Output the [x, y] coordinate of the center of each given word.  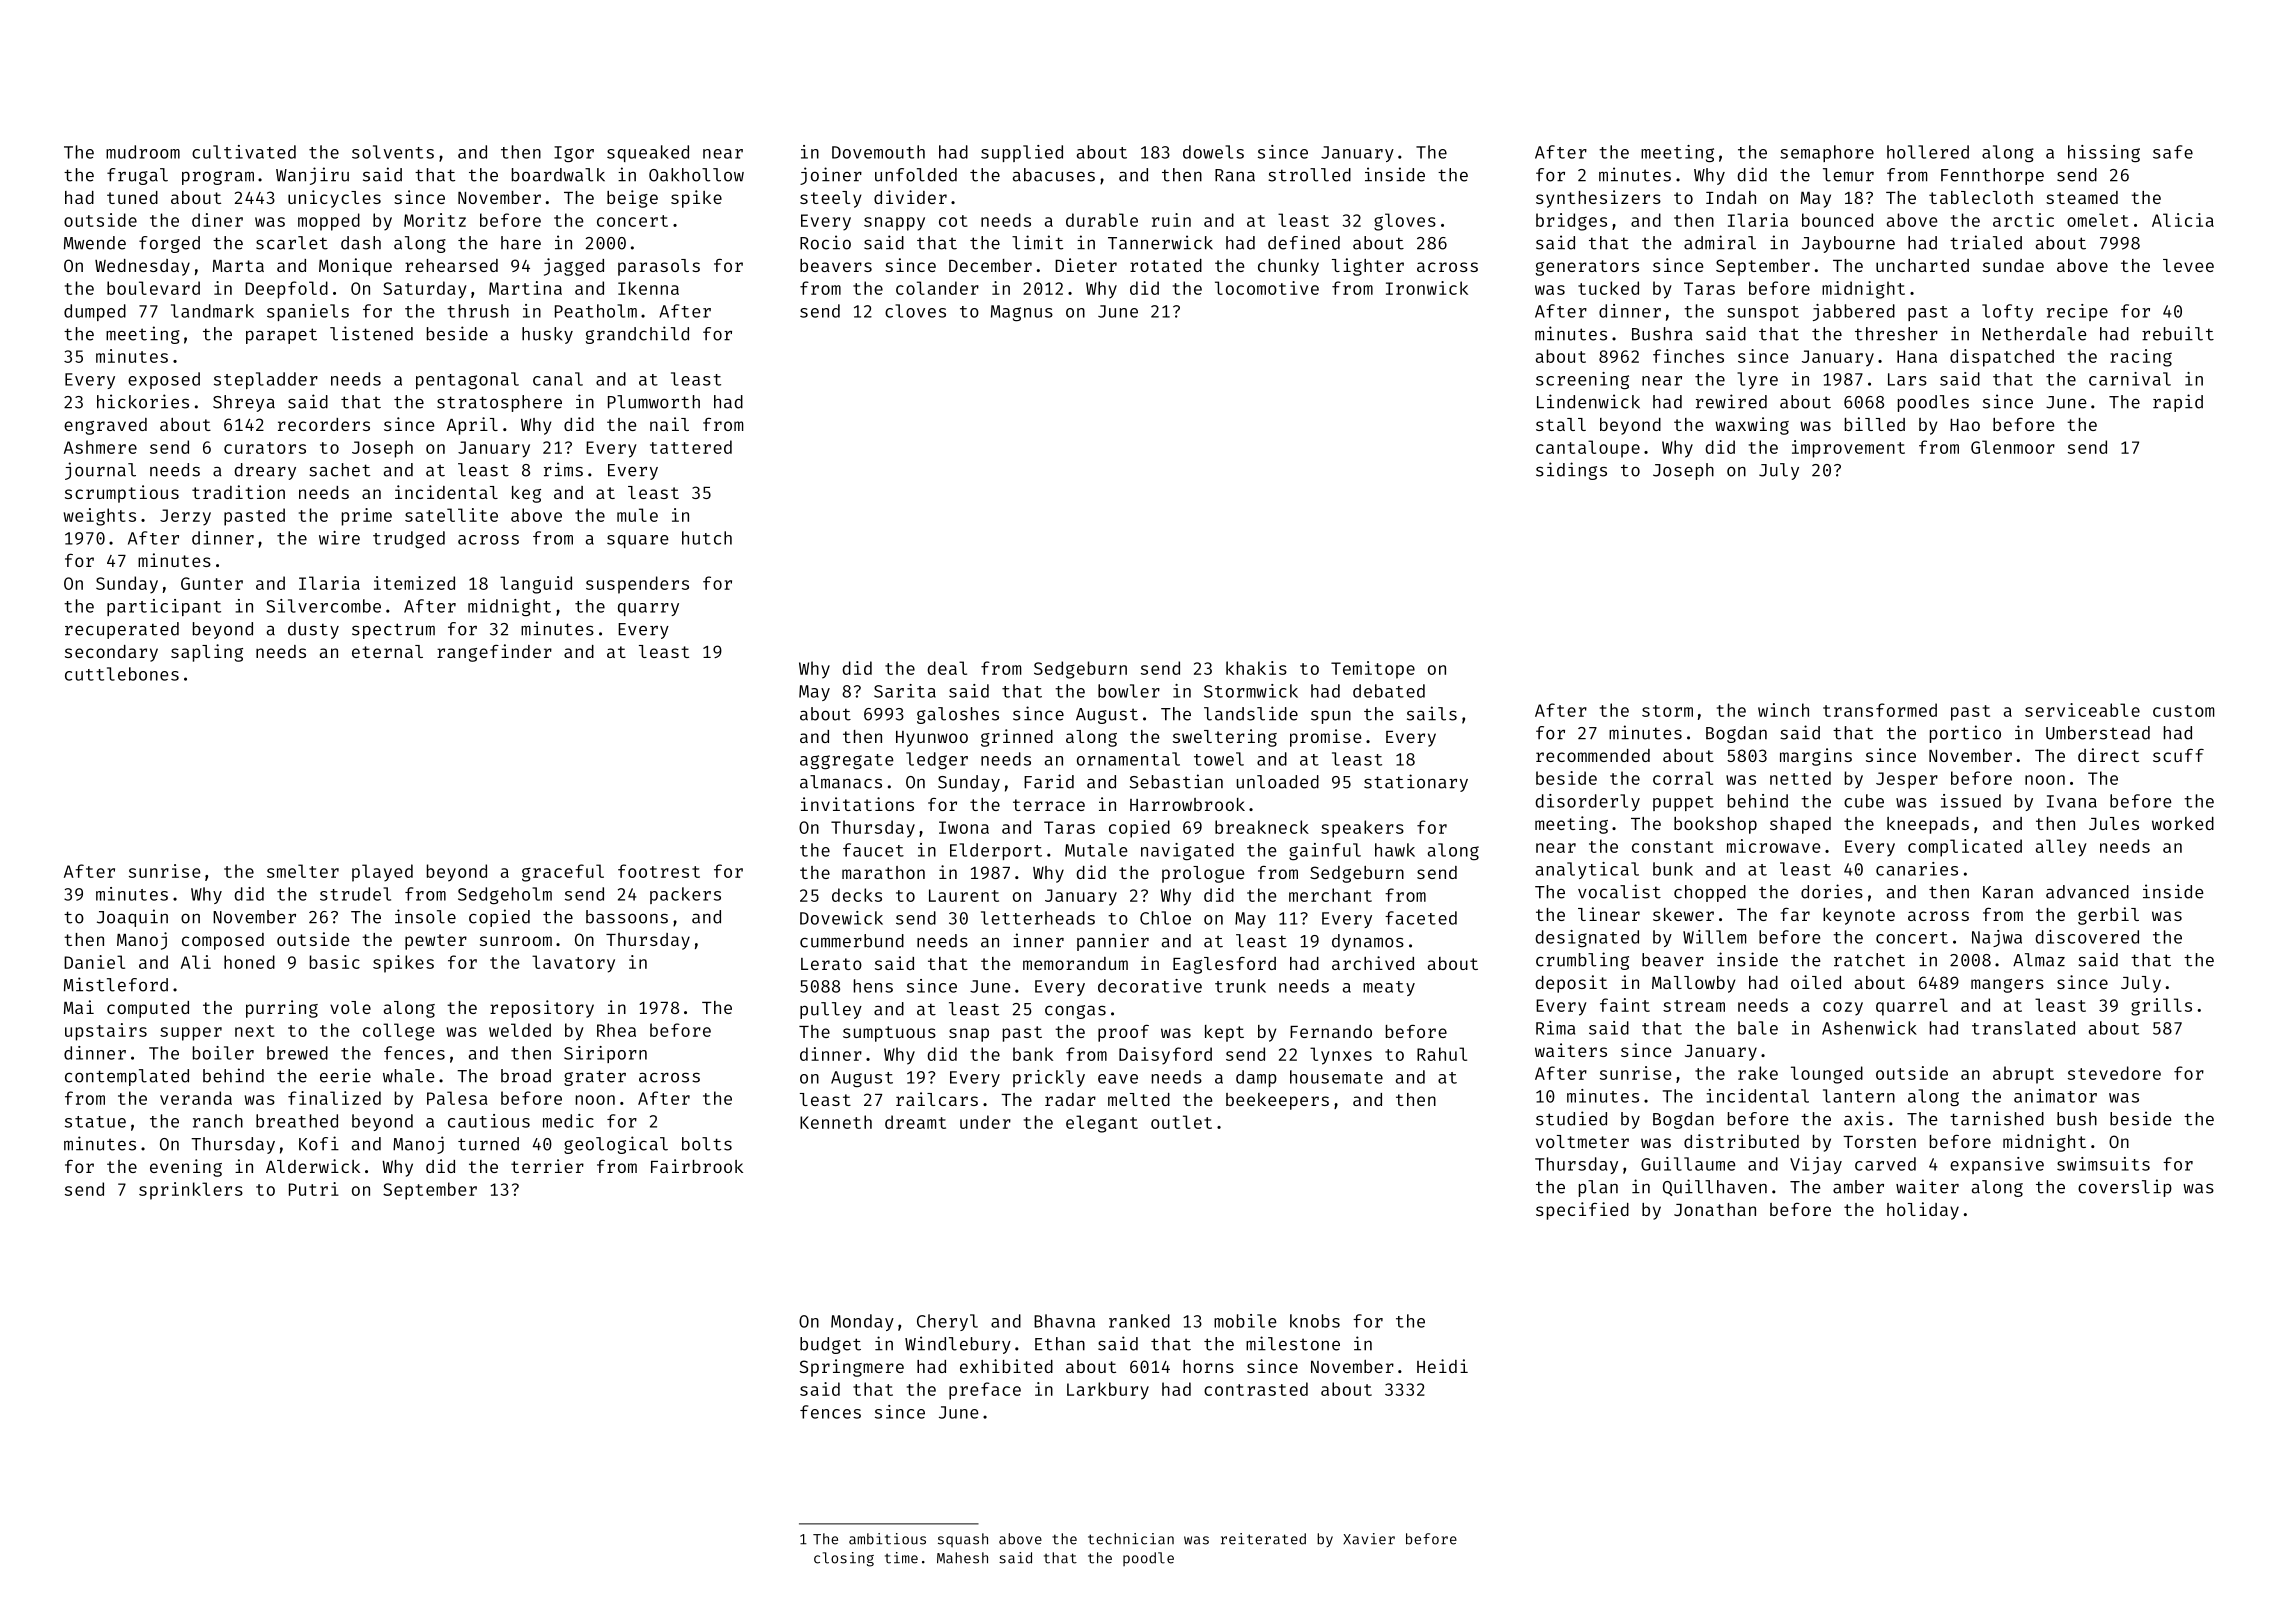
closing [844, 1559]
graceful [563, 873]
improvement [1848, 449]
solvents [393, 152]
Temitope [1373, 670]
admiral [1720, 242]
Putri [314, 1189]
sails [1432, 713]
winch [1783, 710]
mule [637, 515]
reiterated [1263, 1539]
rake [1758, 1073]
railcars [937, 1099]
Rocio [825, 242]
